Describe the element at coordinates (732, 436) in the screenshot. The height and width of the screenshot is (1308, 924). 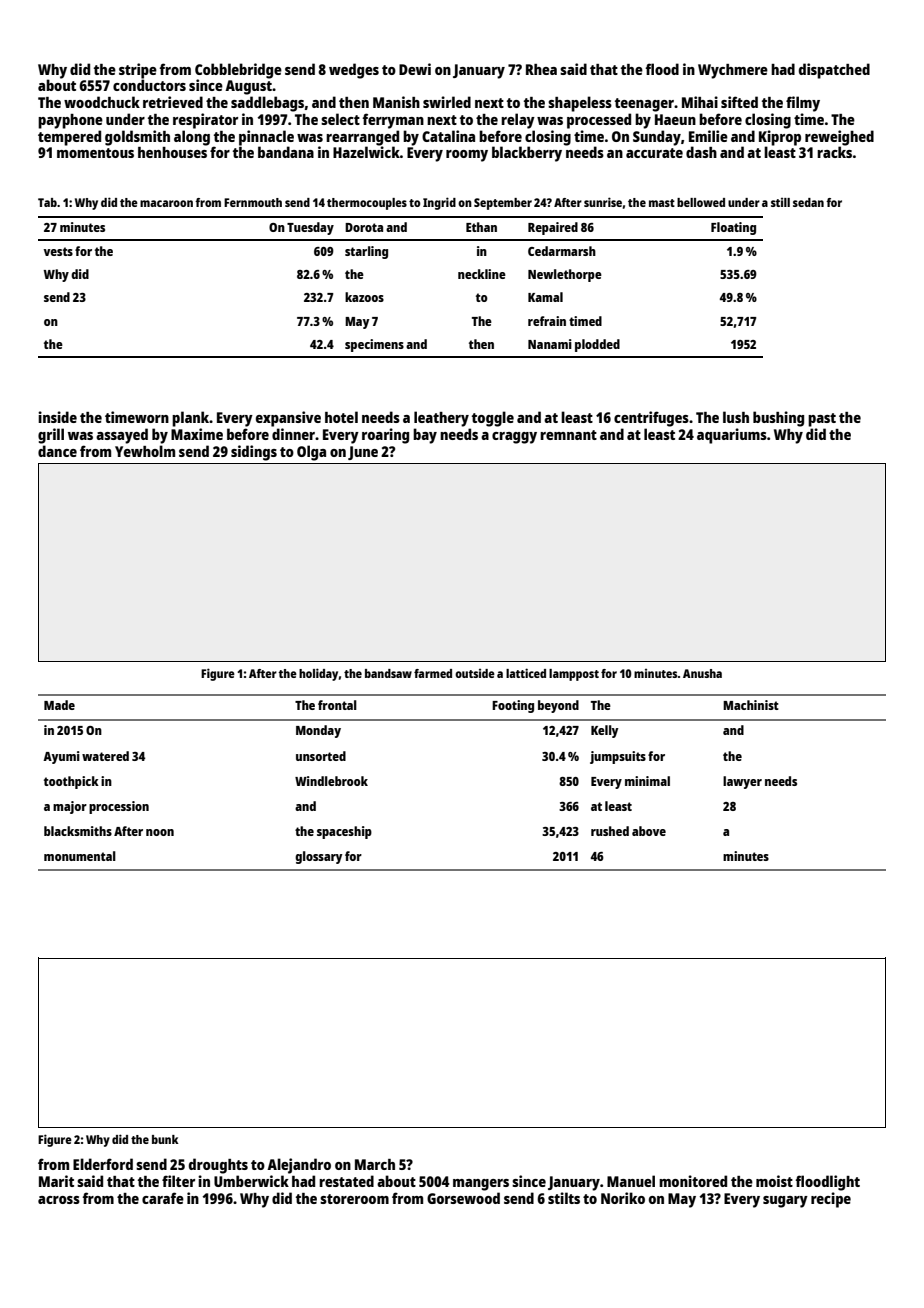
I see `aquariums` at that location.
